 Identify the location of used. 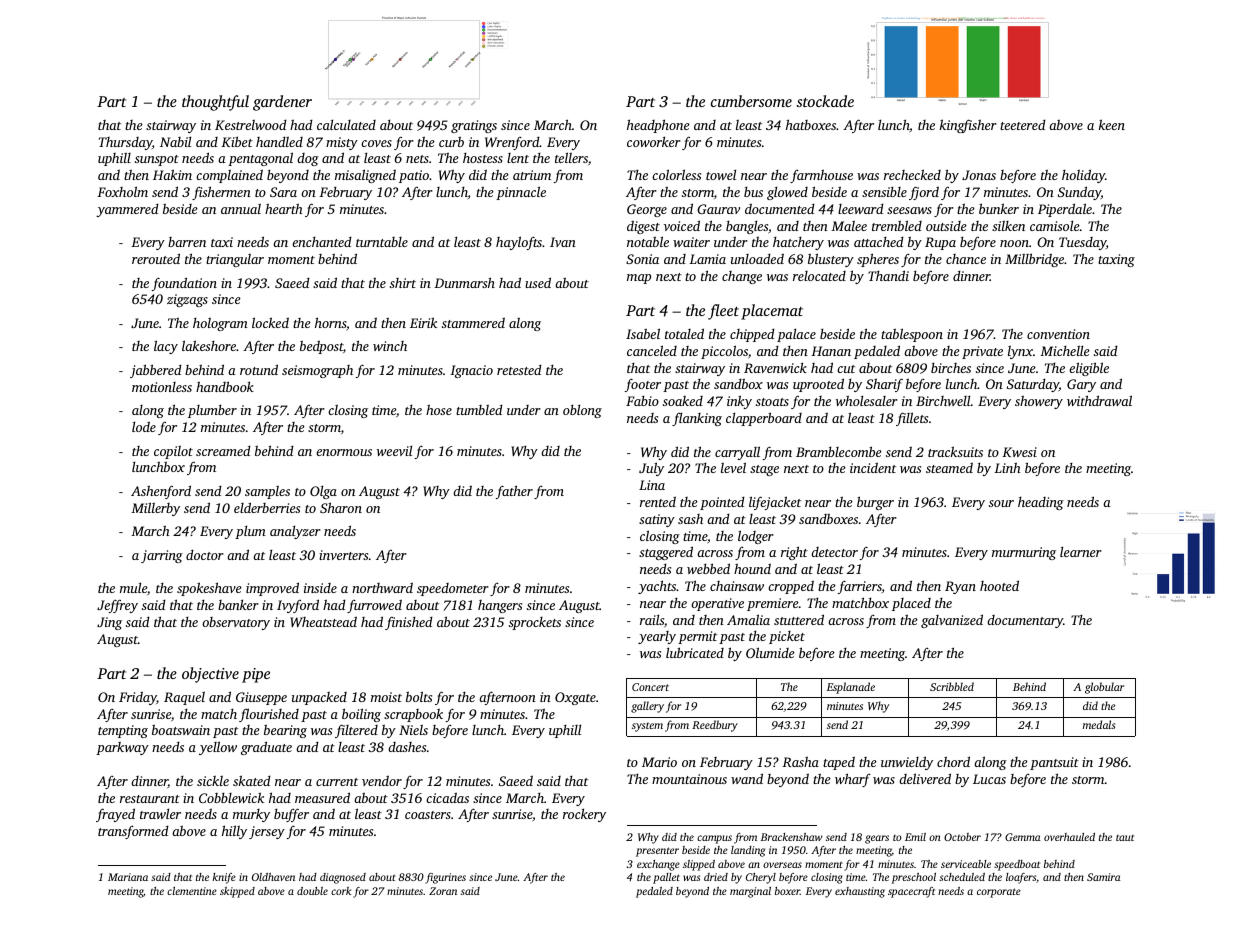
(538, 282).
